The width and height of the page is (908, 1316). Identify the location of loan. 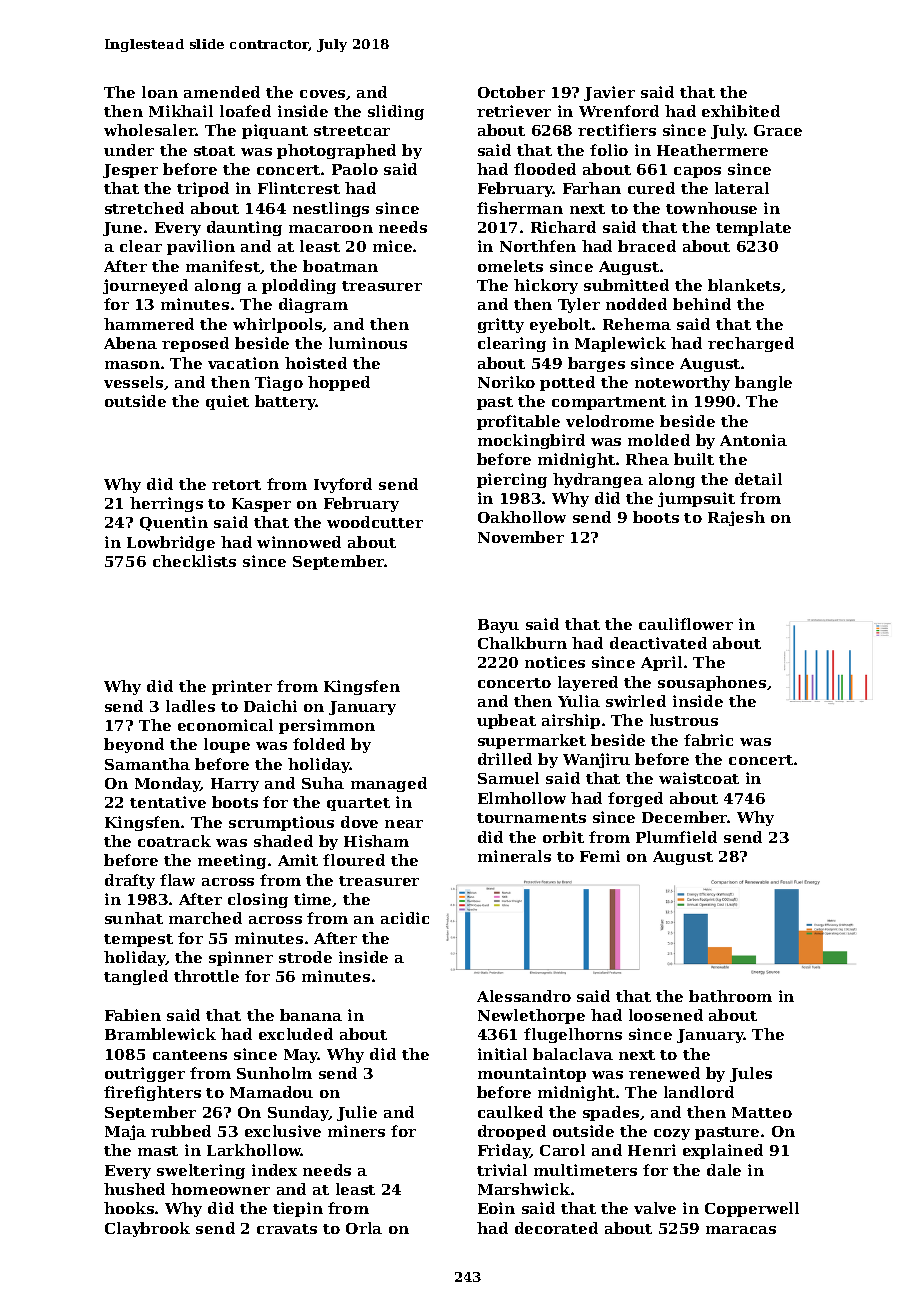
(160, 92).
